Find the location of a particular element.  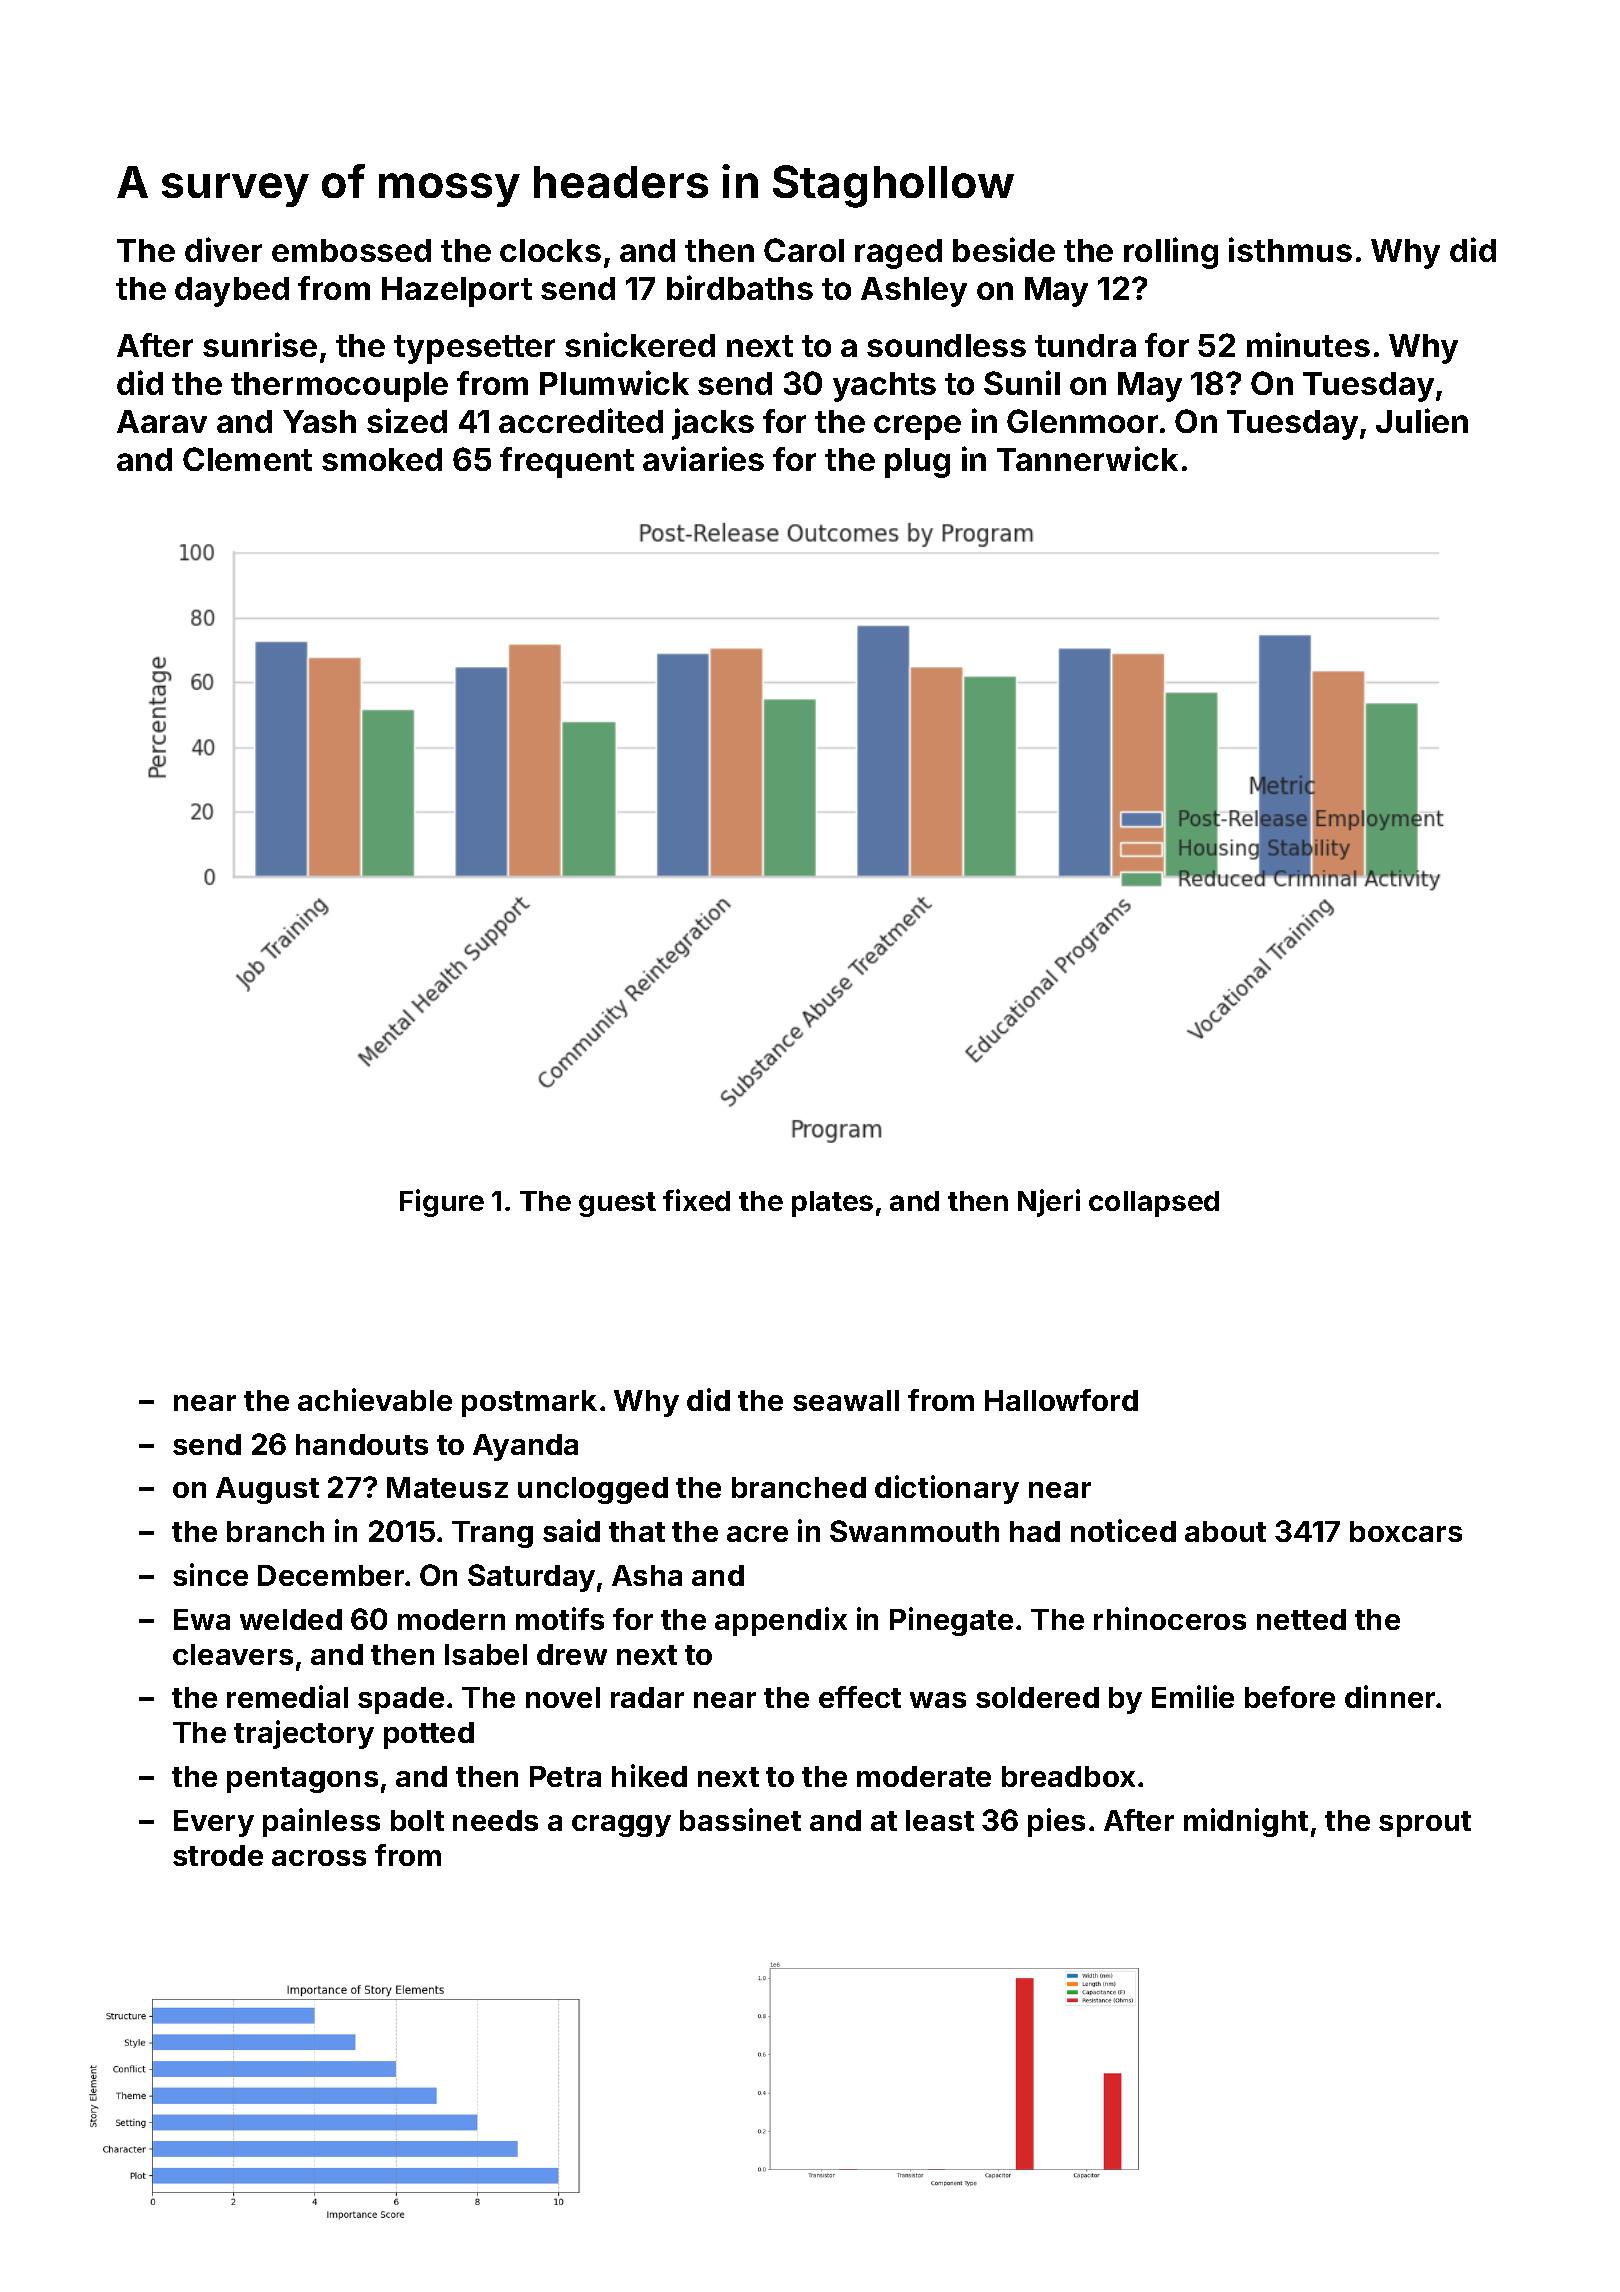

bolt is located at coordinates (417, 1820).
